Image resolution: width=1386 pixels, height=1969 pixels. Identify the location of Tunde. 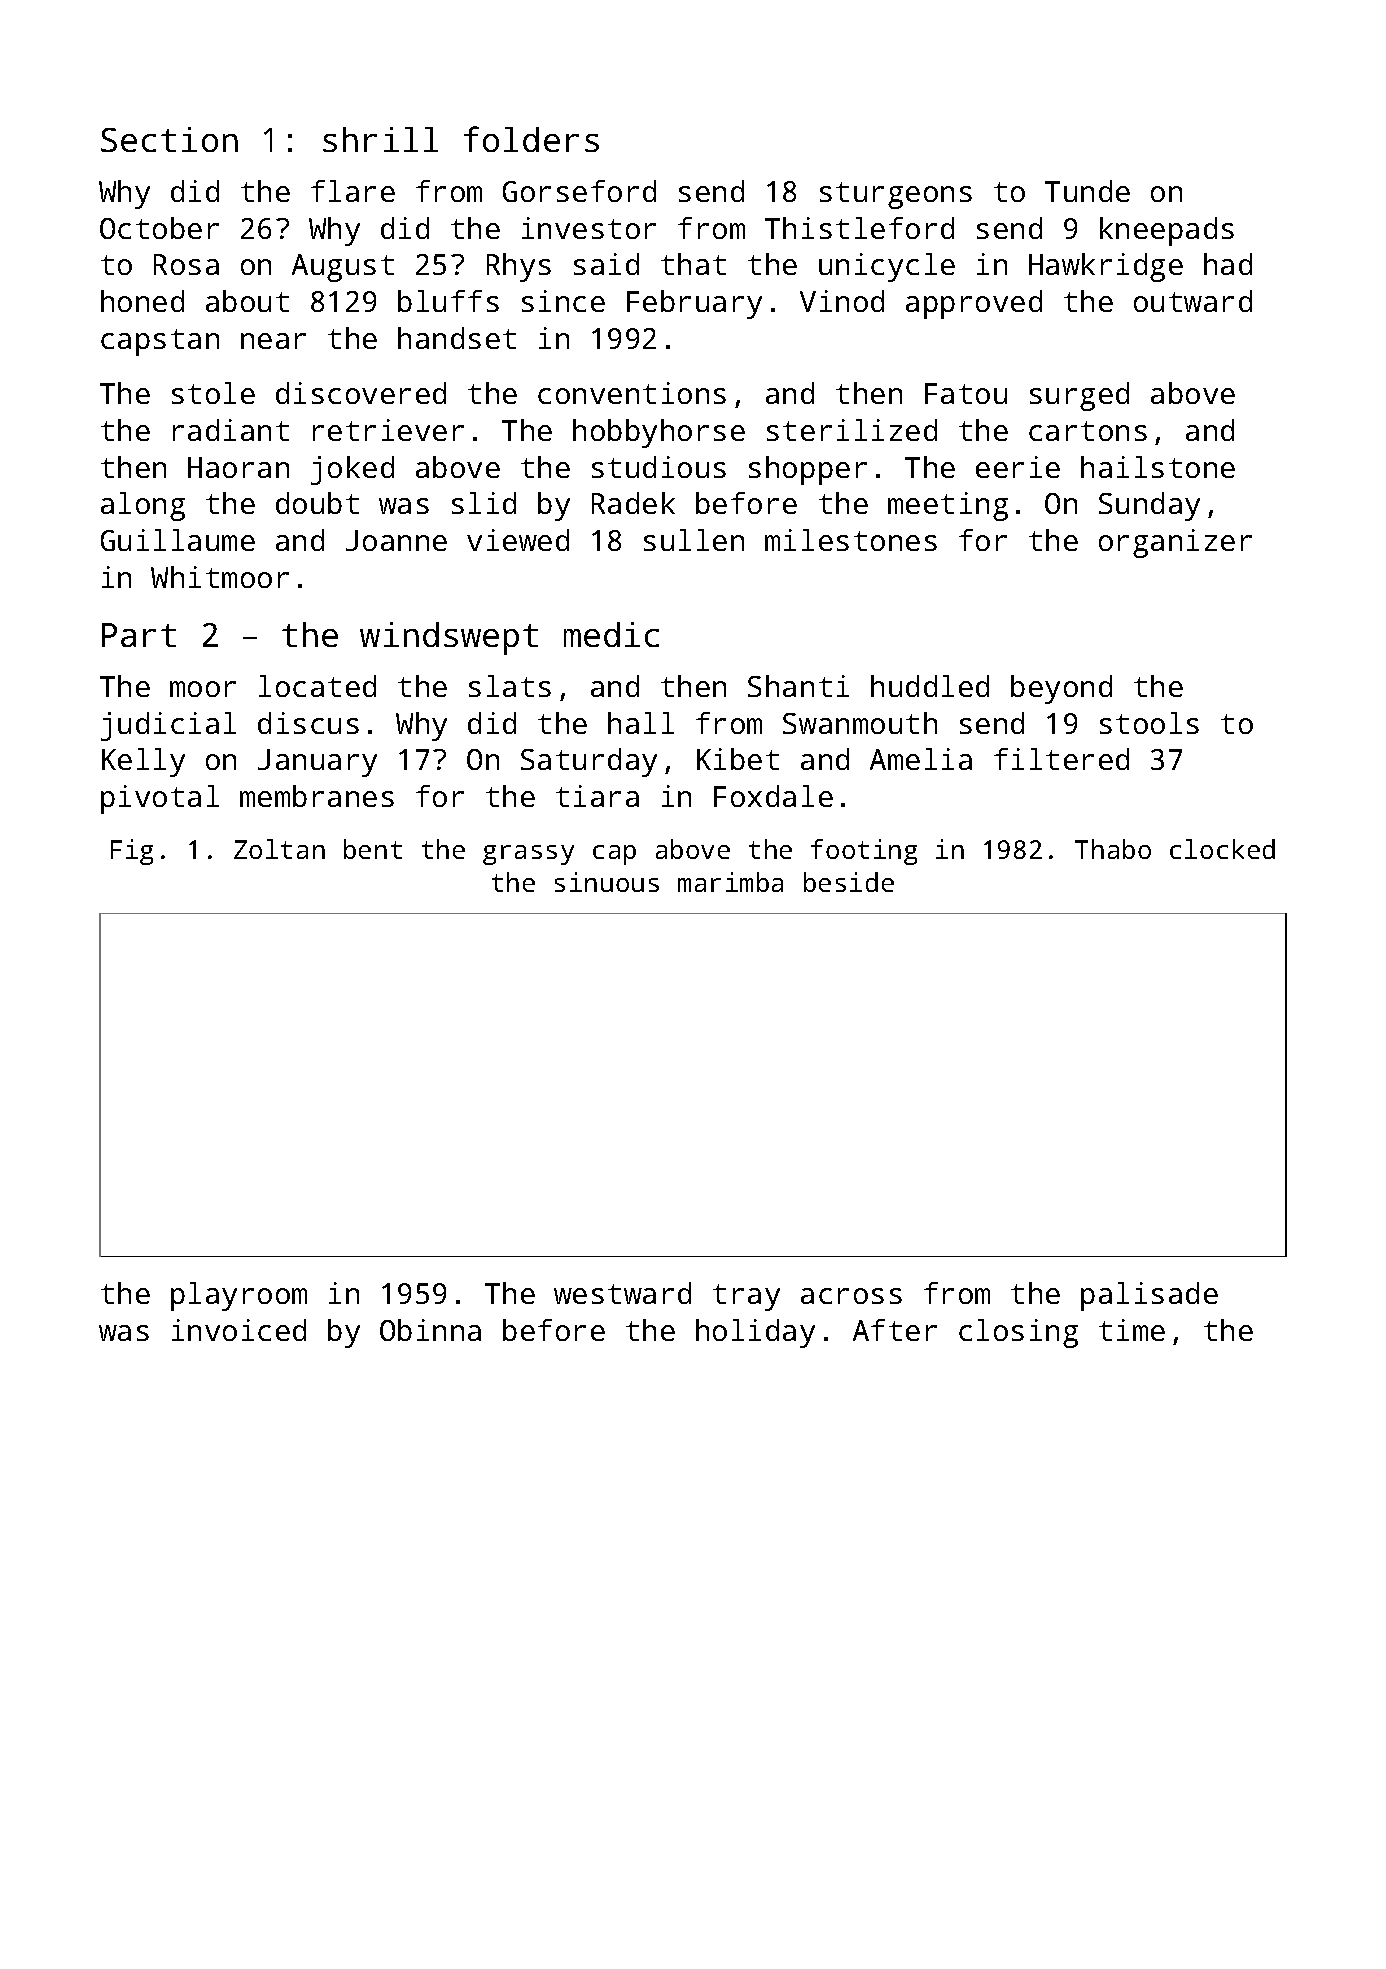
(1087, 191).
